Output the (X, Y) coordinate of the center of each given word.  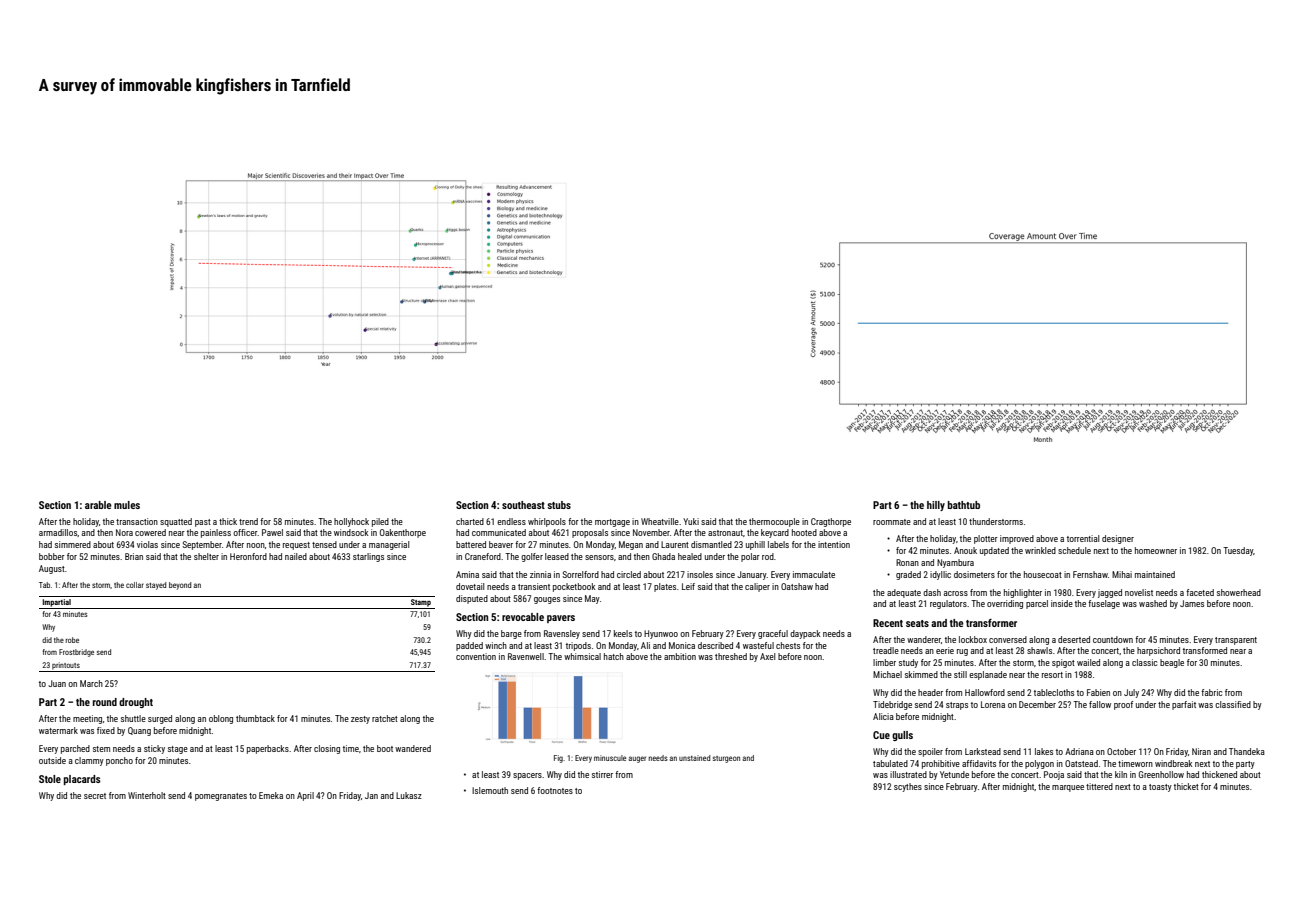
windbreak (1174, 763)
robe (72, 640)
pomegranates (221, 797)
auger (637, 759)
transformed (1205, 650)
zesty (360, 720)
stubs (559, 505)
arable (98, 505)
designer (1118, 539)
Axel (767, 656)
